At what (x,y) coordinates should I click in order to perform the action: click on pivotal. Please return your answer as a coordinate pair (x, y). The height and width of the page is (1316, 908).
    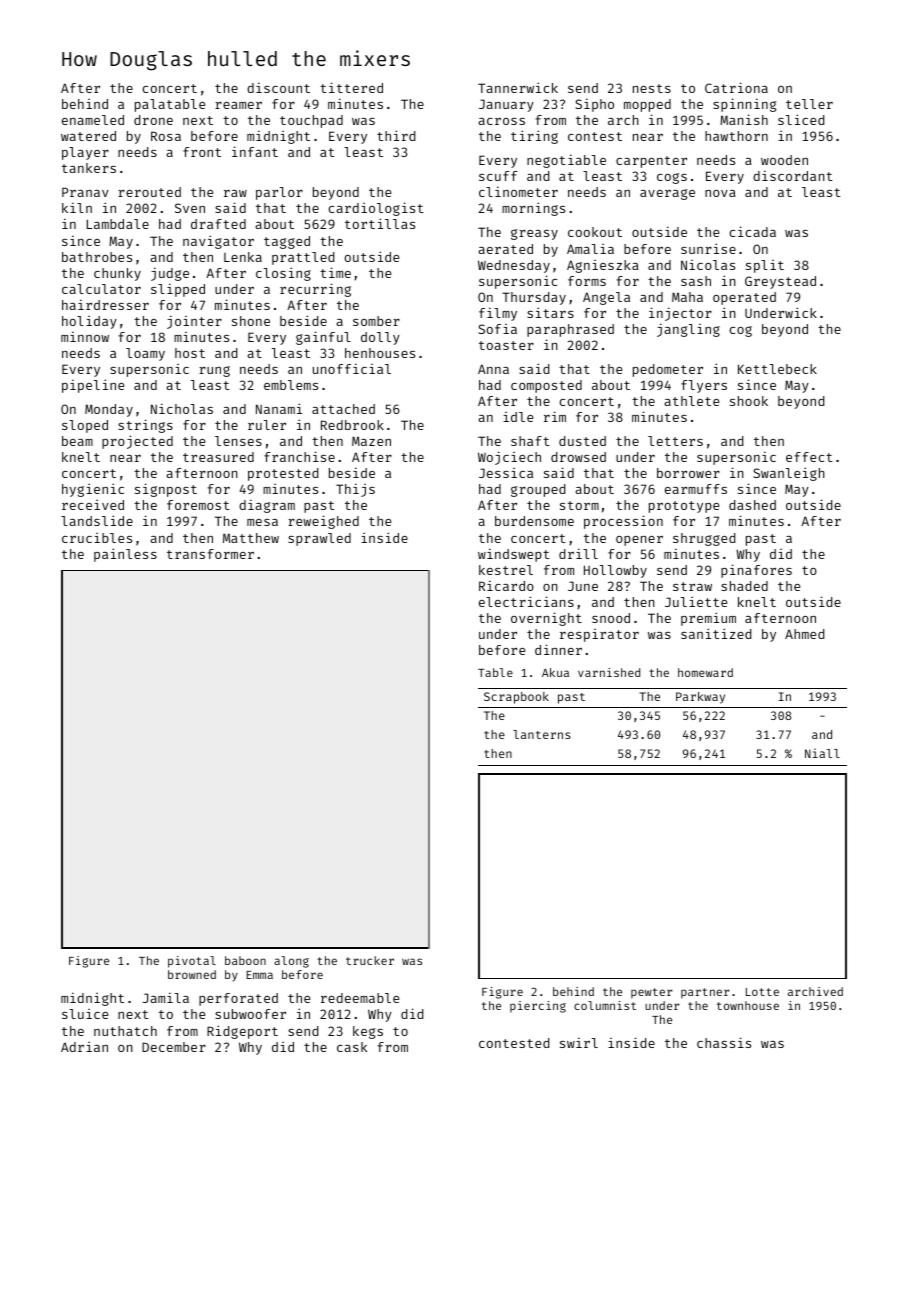
    Looking at the image, I should click on (192, 962).
